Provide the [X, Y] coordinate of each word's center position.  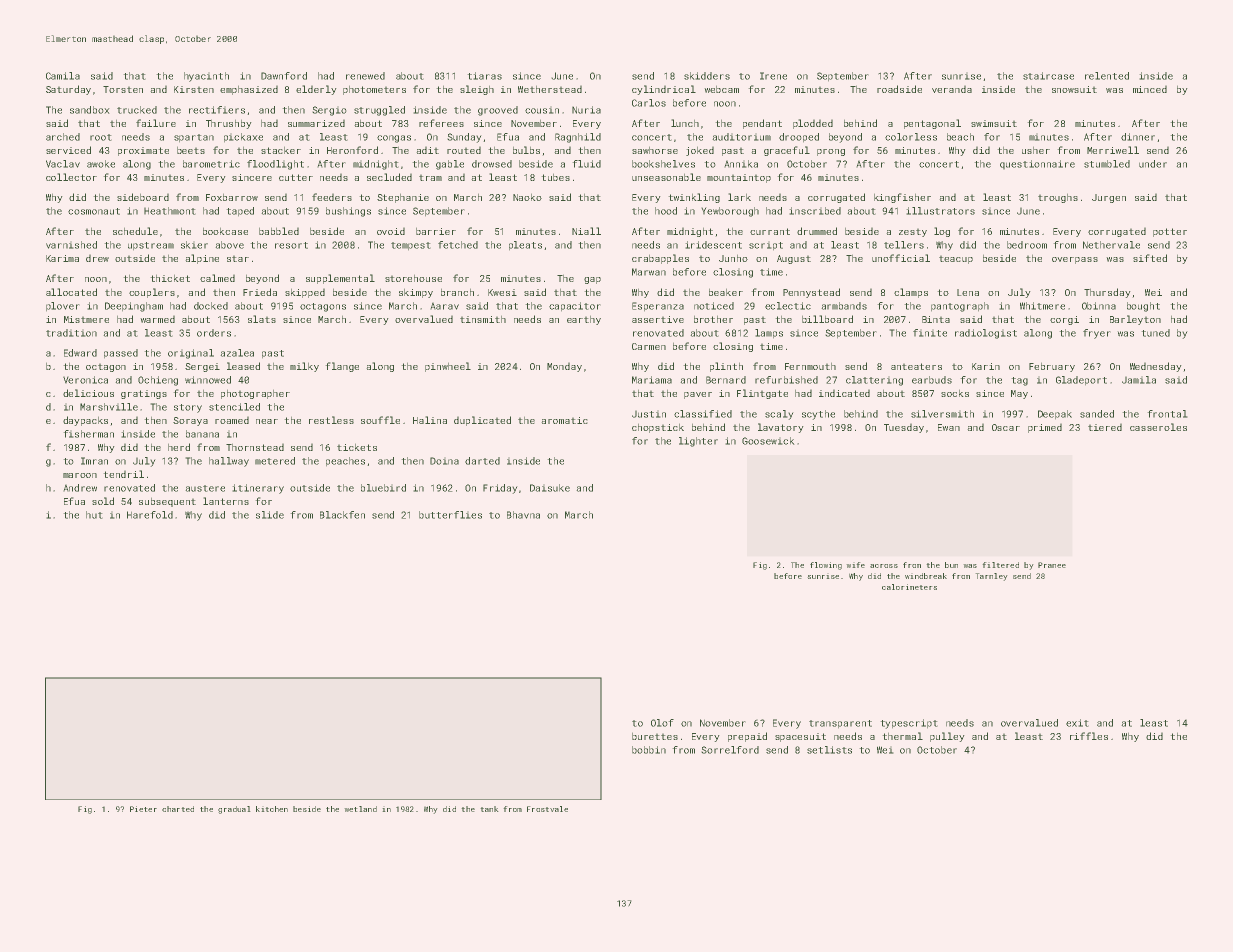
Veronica [85, 380]
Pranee [1052, 565]
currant [770, 231]
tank [489, 809]
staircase [1048, 76]
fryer [1097, 334]
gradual [234, 810]
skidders [707, 76]
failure [156, 123]
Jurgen [1109, 198]
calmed [217, 278]
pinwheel [448, 367]
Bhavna [523, 515]
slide [270, 515]
